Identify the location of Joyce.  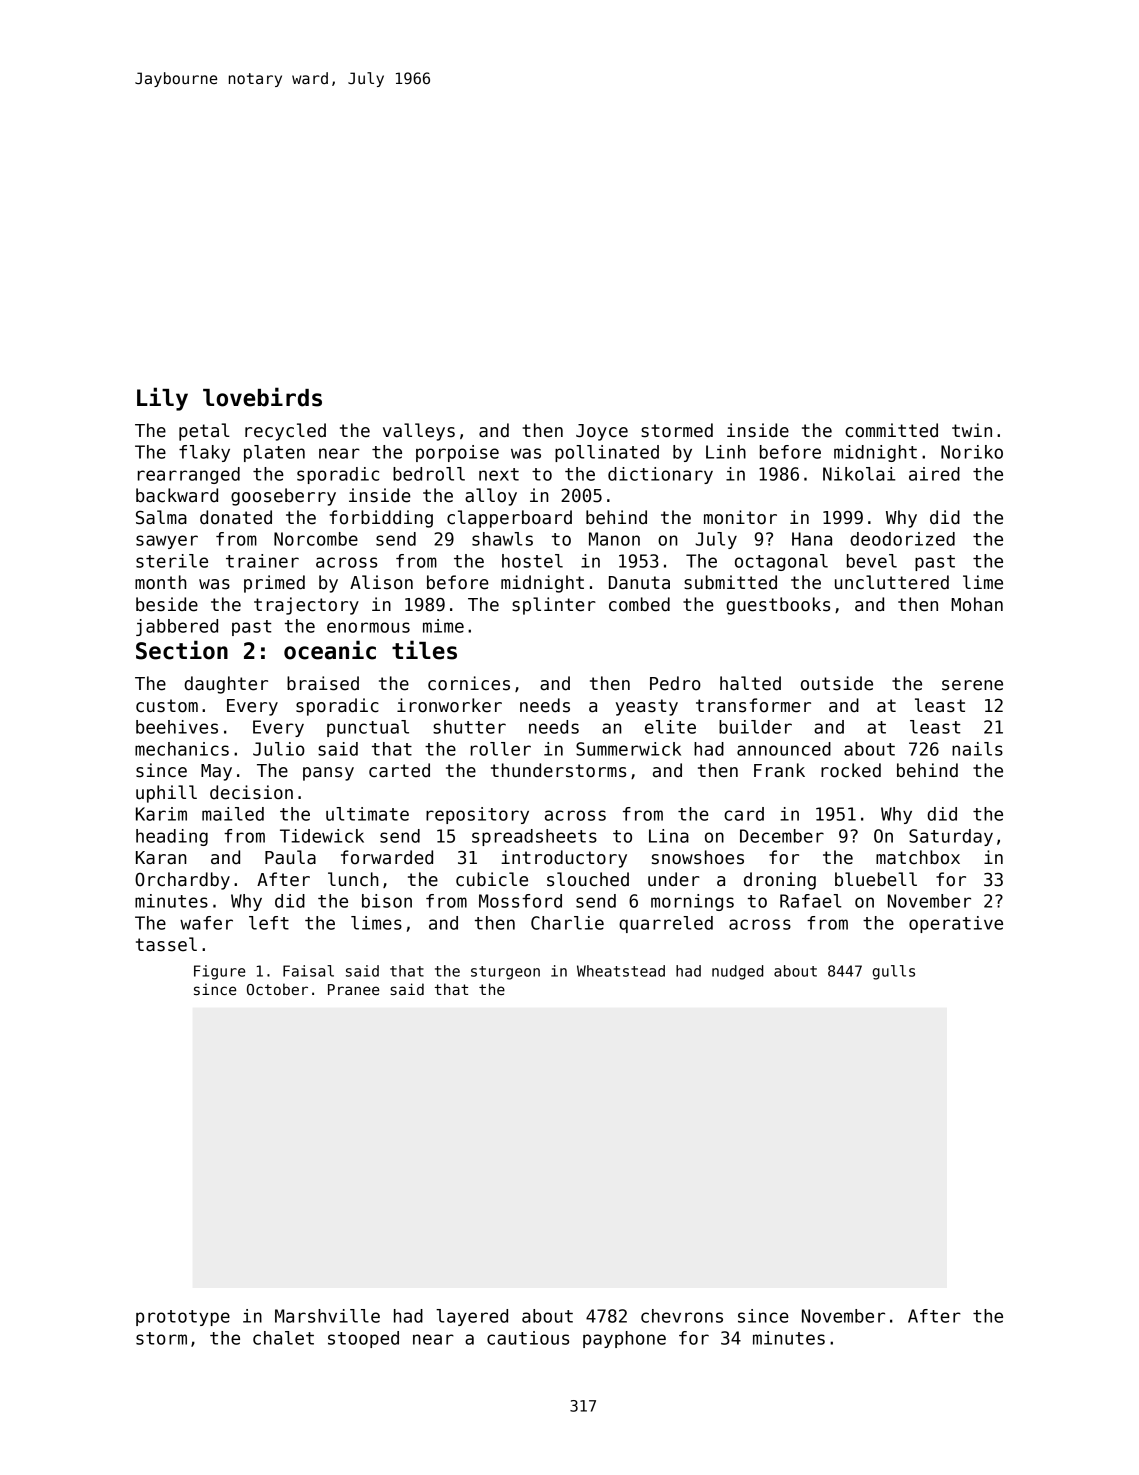
(602, 432).
